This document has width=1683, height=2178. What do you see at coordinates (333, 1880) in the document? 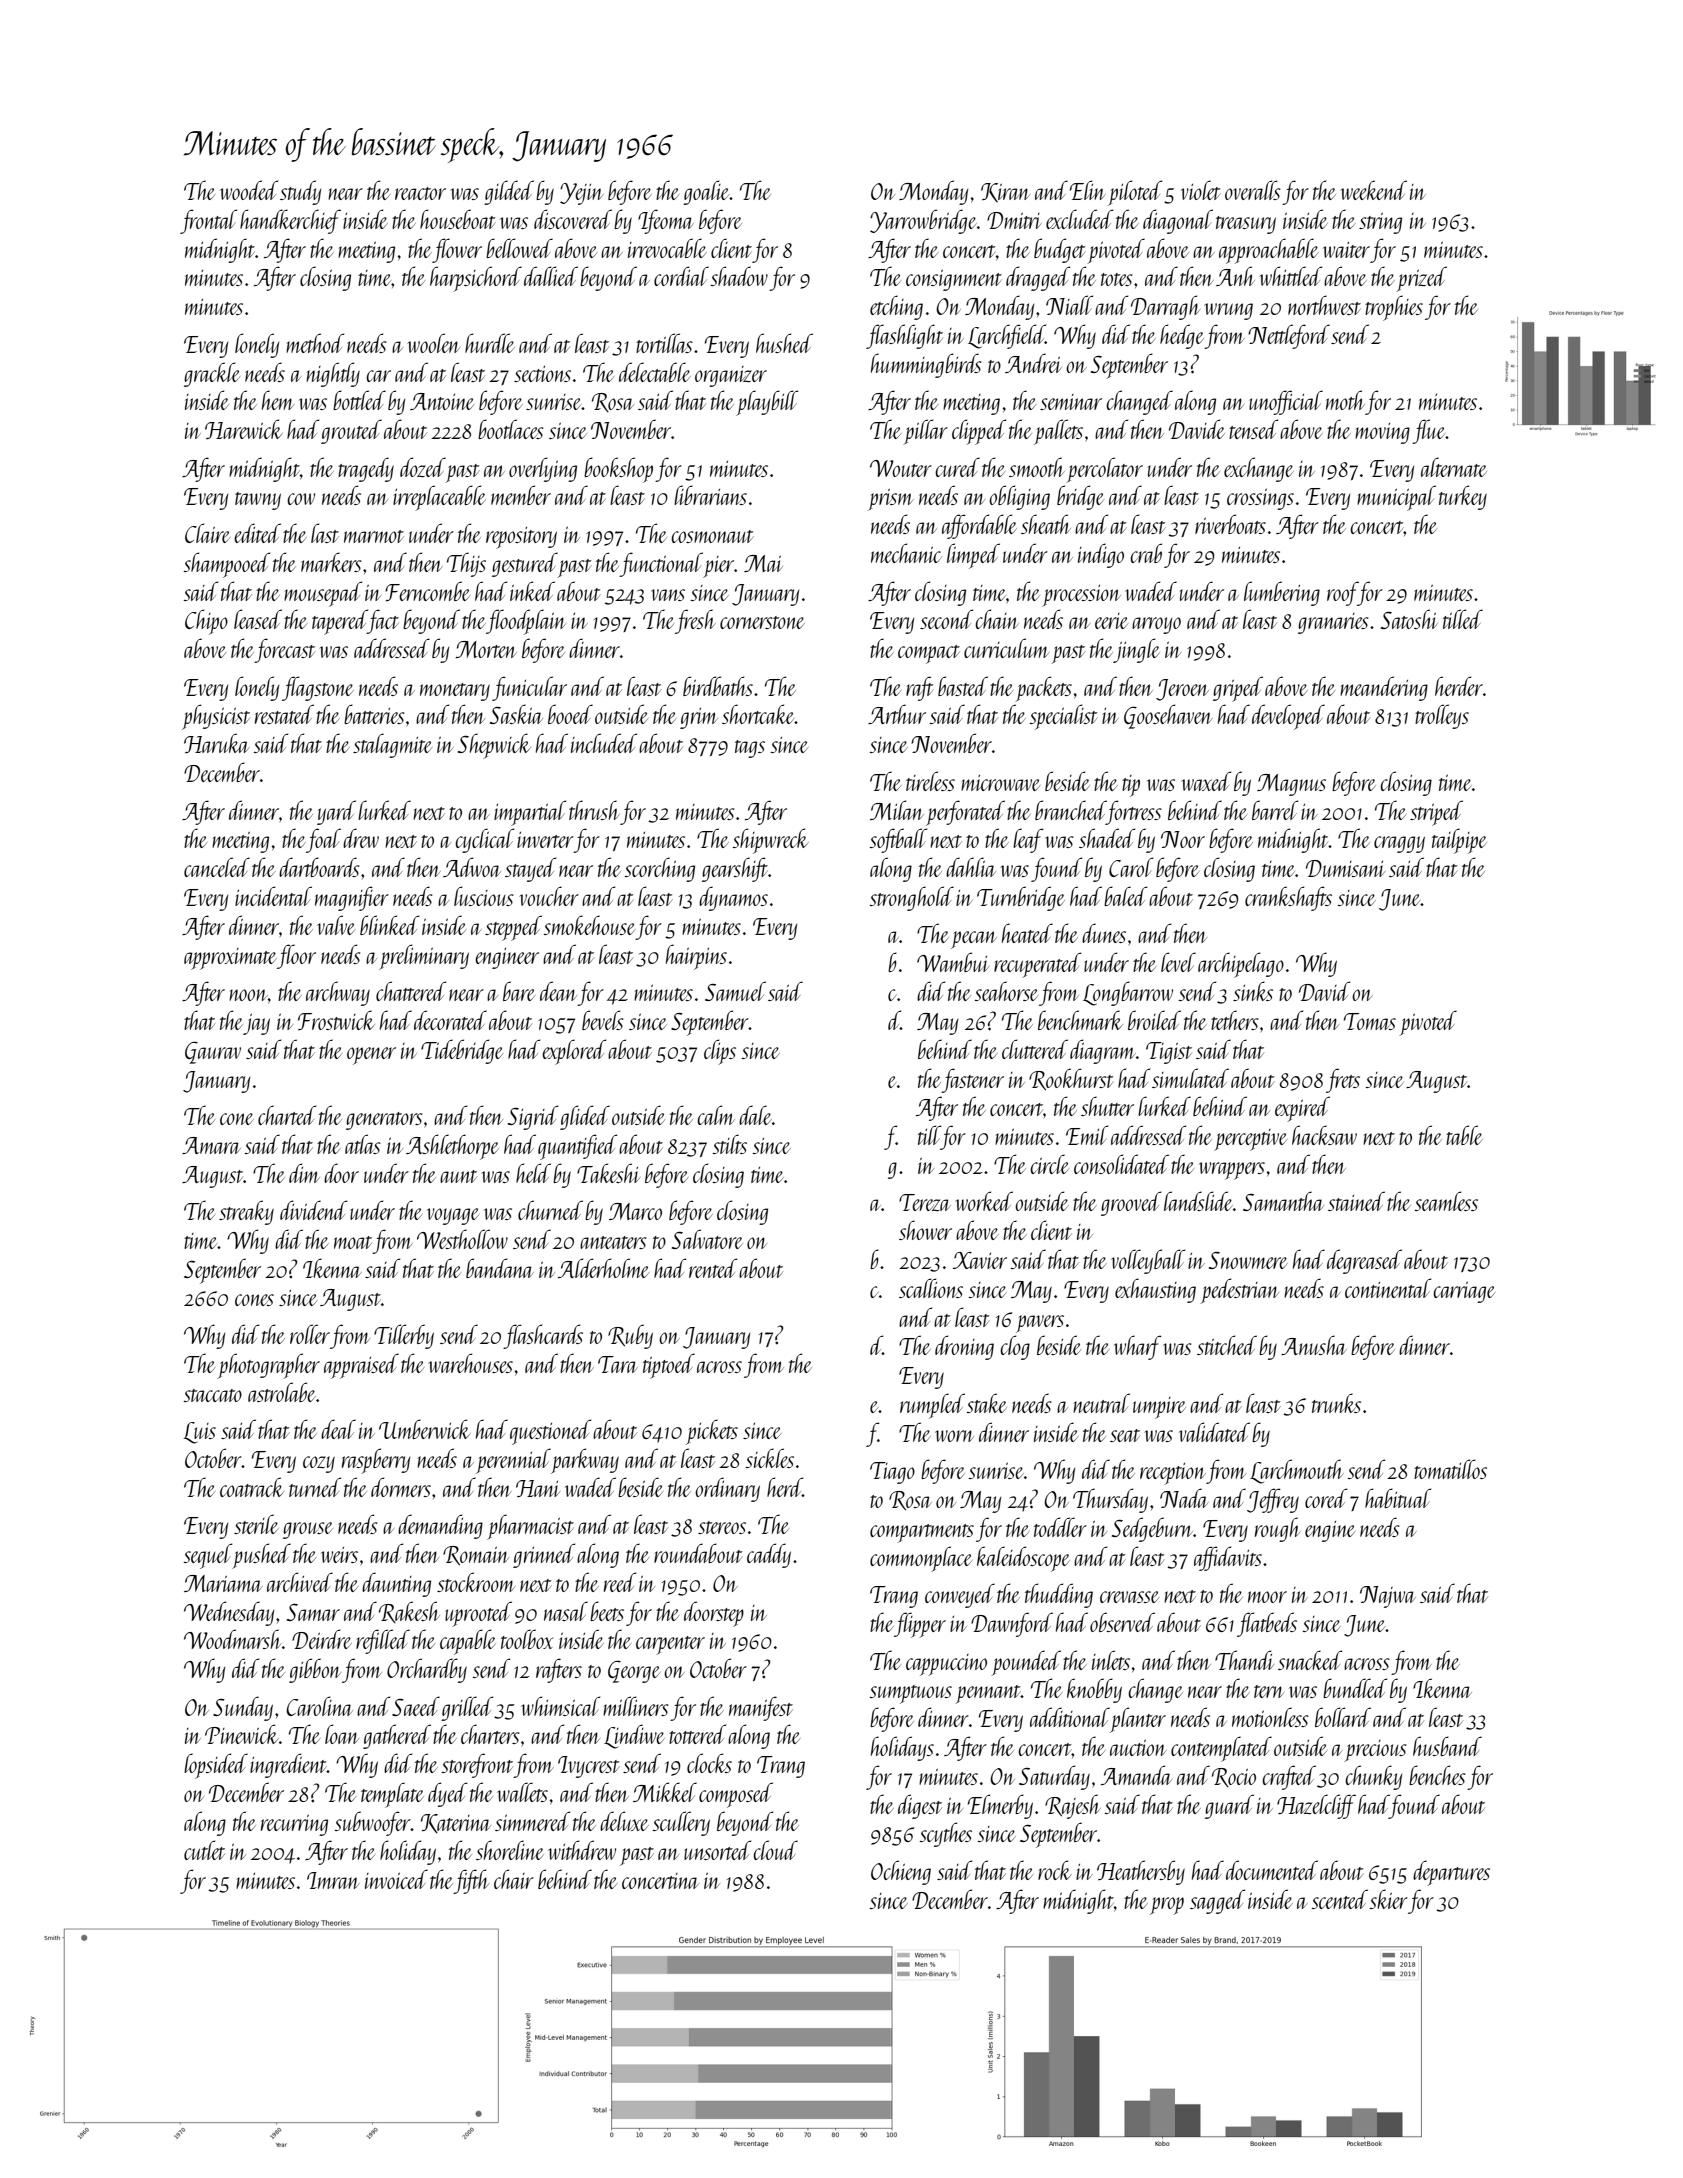
I see `Imran` at bounding box center [333, 1880].
